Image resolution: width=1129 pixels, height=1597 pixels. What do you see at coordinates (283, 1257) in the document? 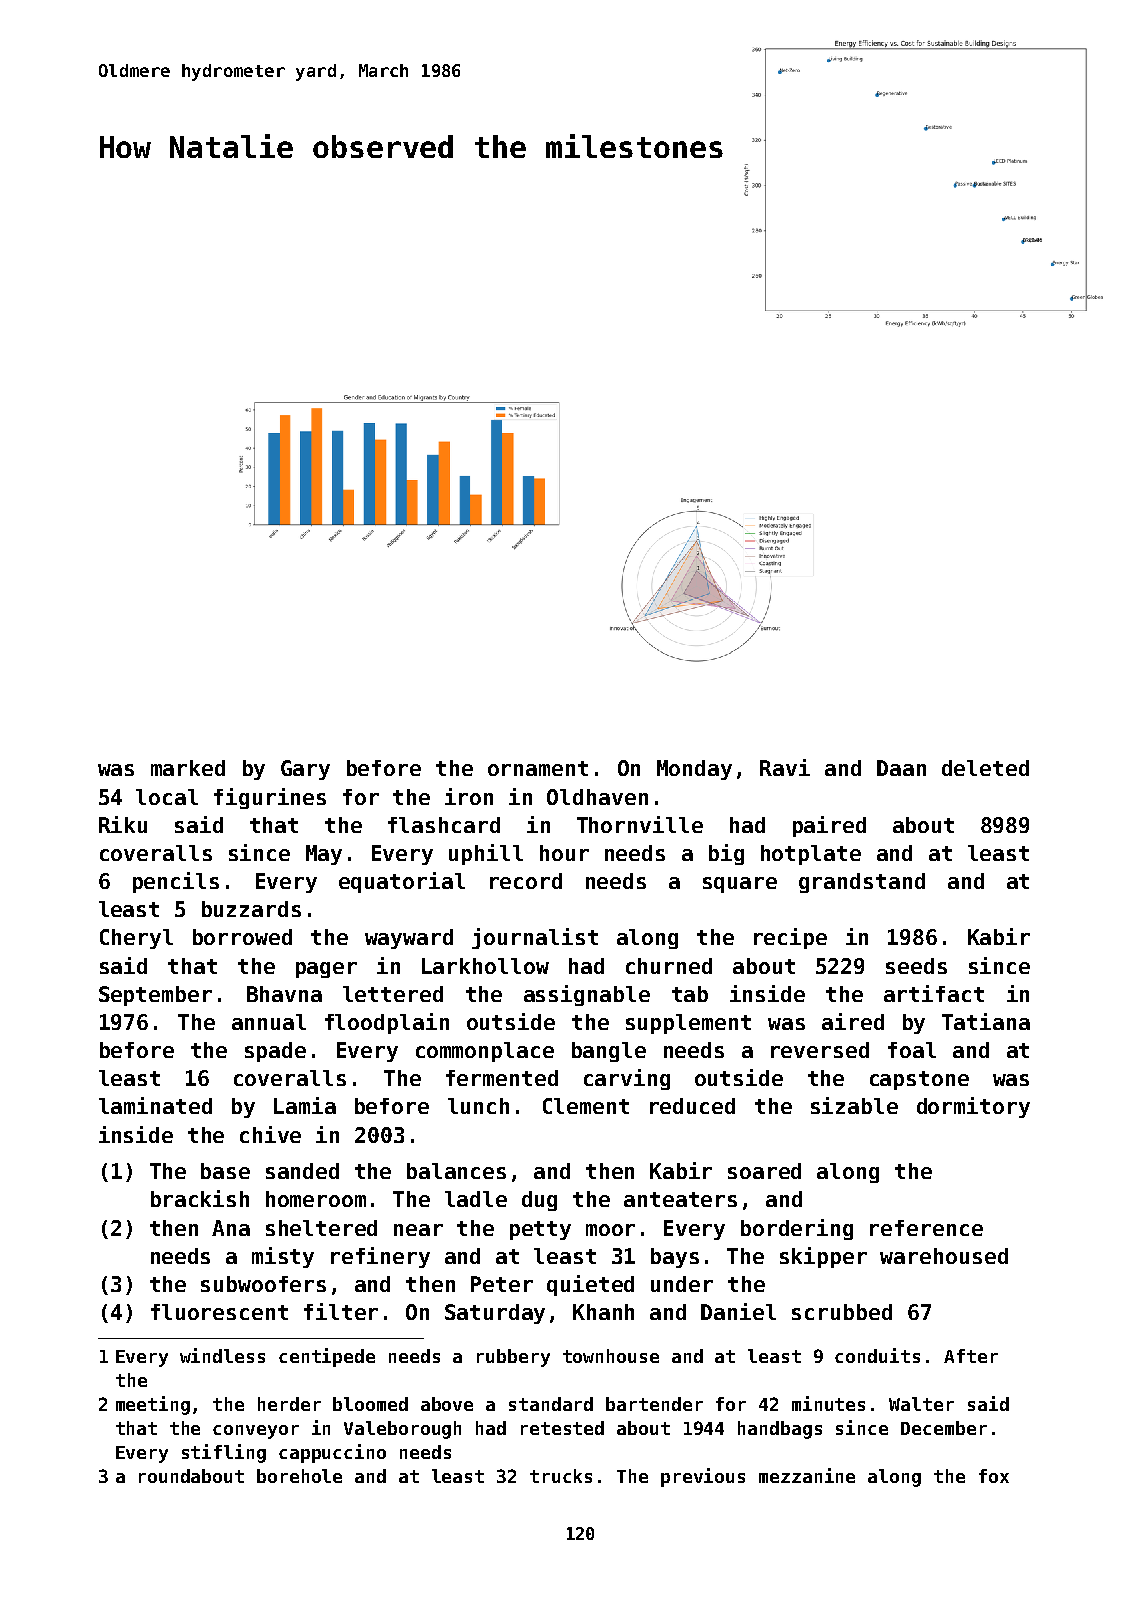
I see `misty` at bounding box center [283, 1257].
